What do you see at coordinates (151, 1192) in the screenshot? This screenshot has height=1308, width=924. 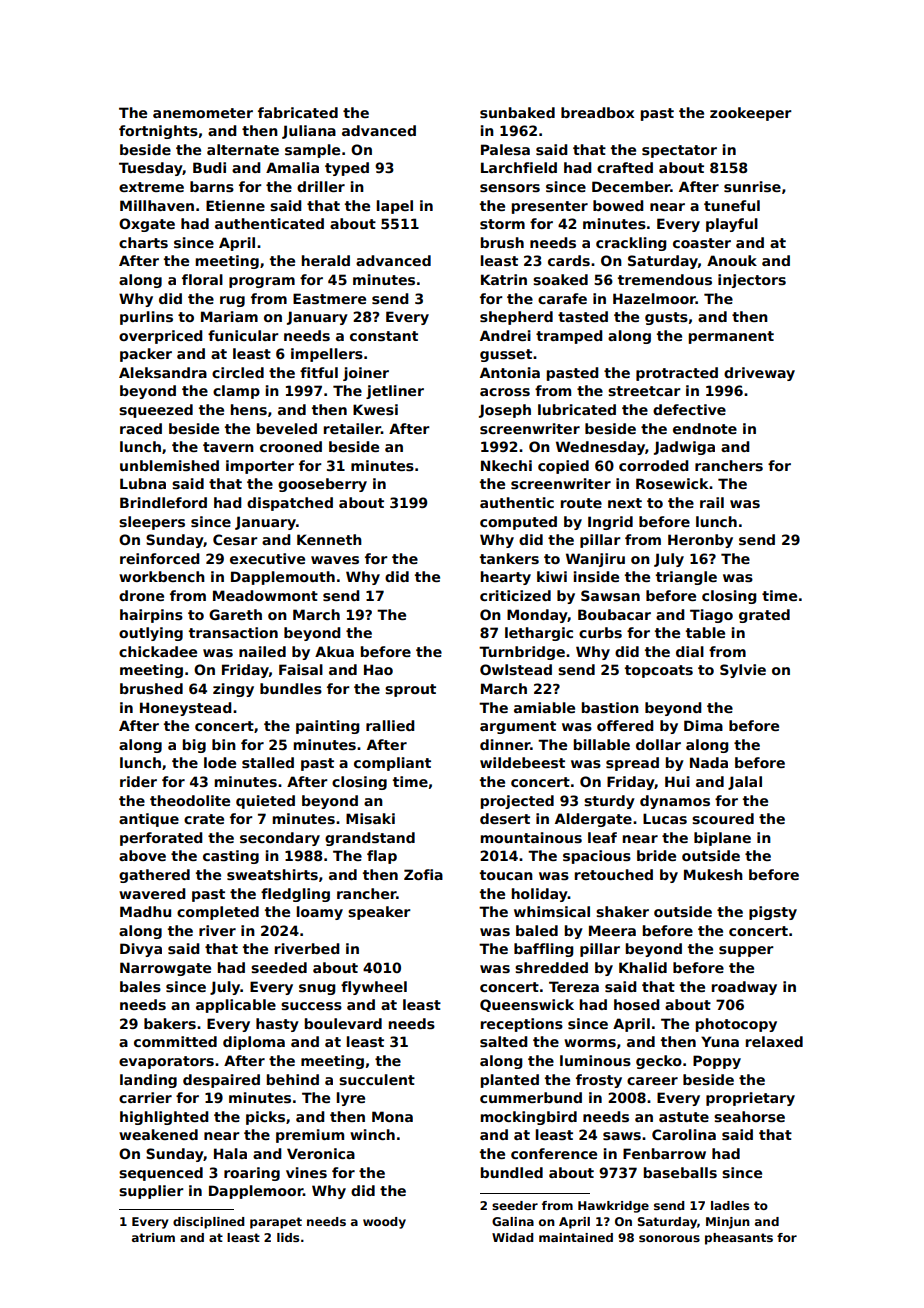 I see `supplier` at bounding box center [151, 1192].
